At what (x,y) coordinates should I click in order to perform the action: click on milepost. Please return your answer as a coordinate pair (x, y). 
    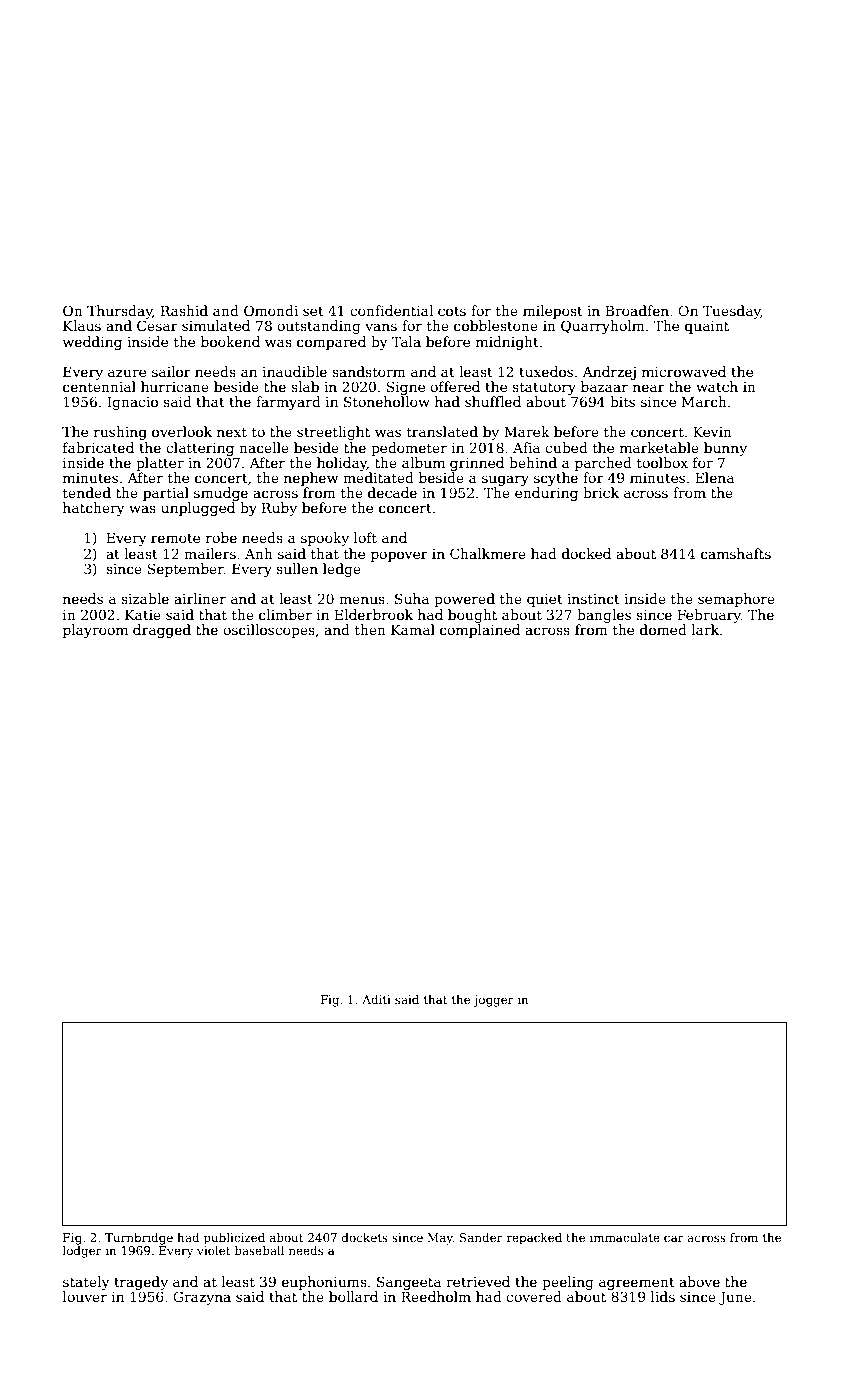
    Looking at the image, I should click on (553, 312).
